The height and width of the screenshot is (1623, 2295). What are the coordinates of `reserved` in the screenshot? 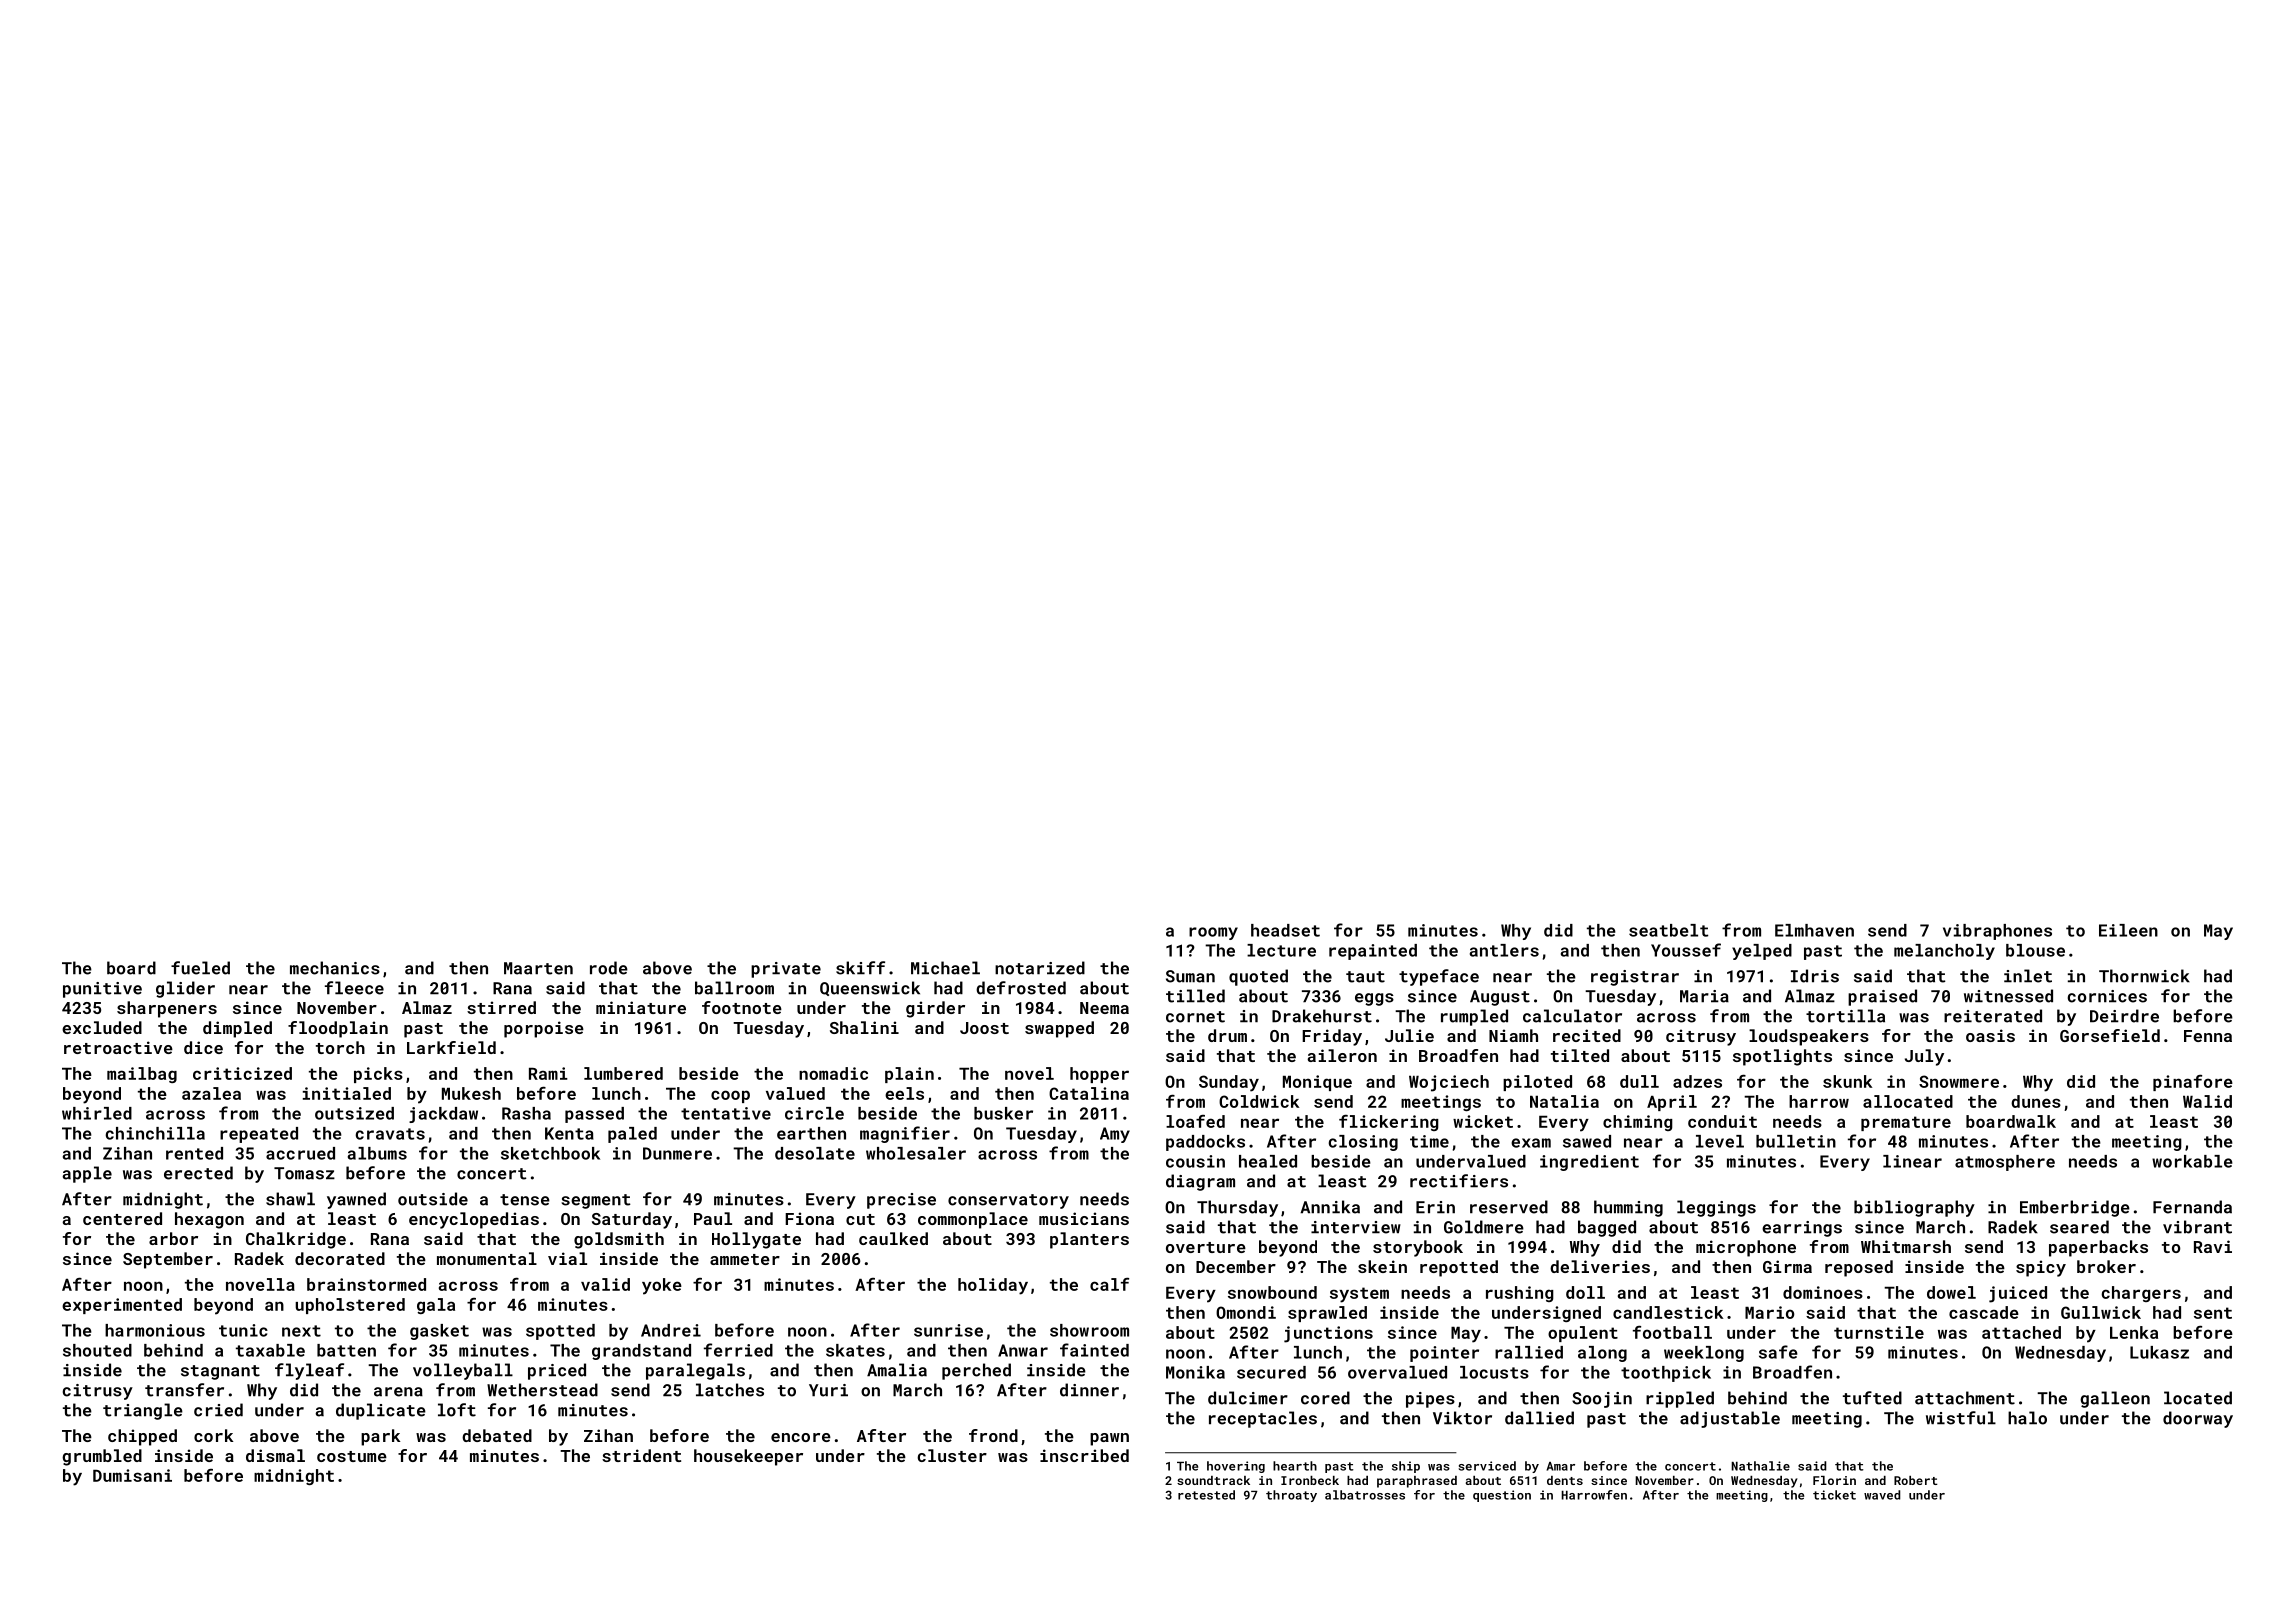 It's located at (1509, 1207).
